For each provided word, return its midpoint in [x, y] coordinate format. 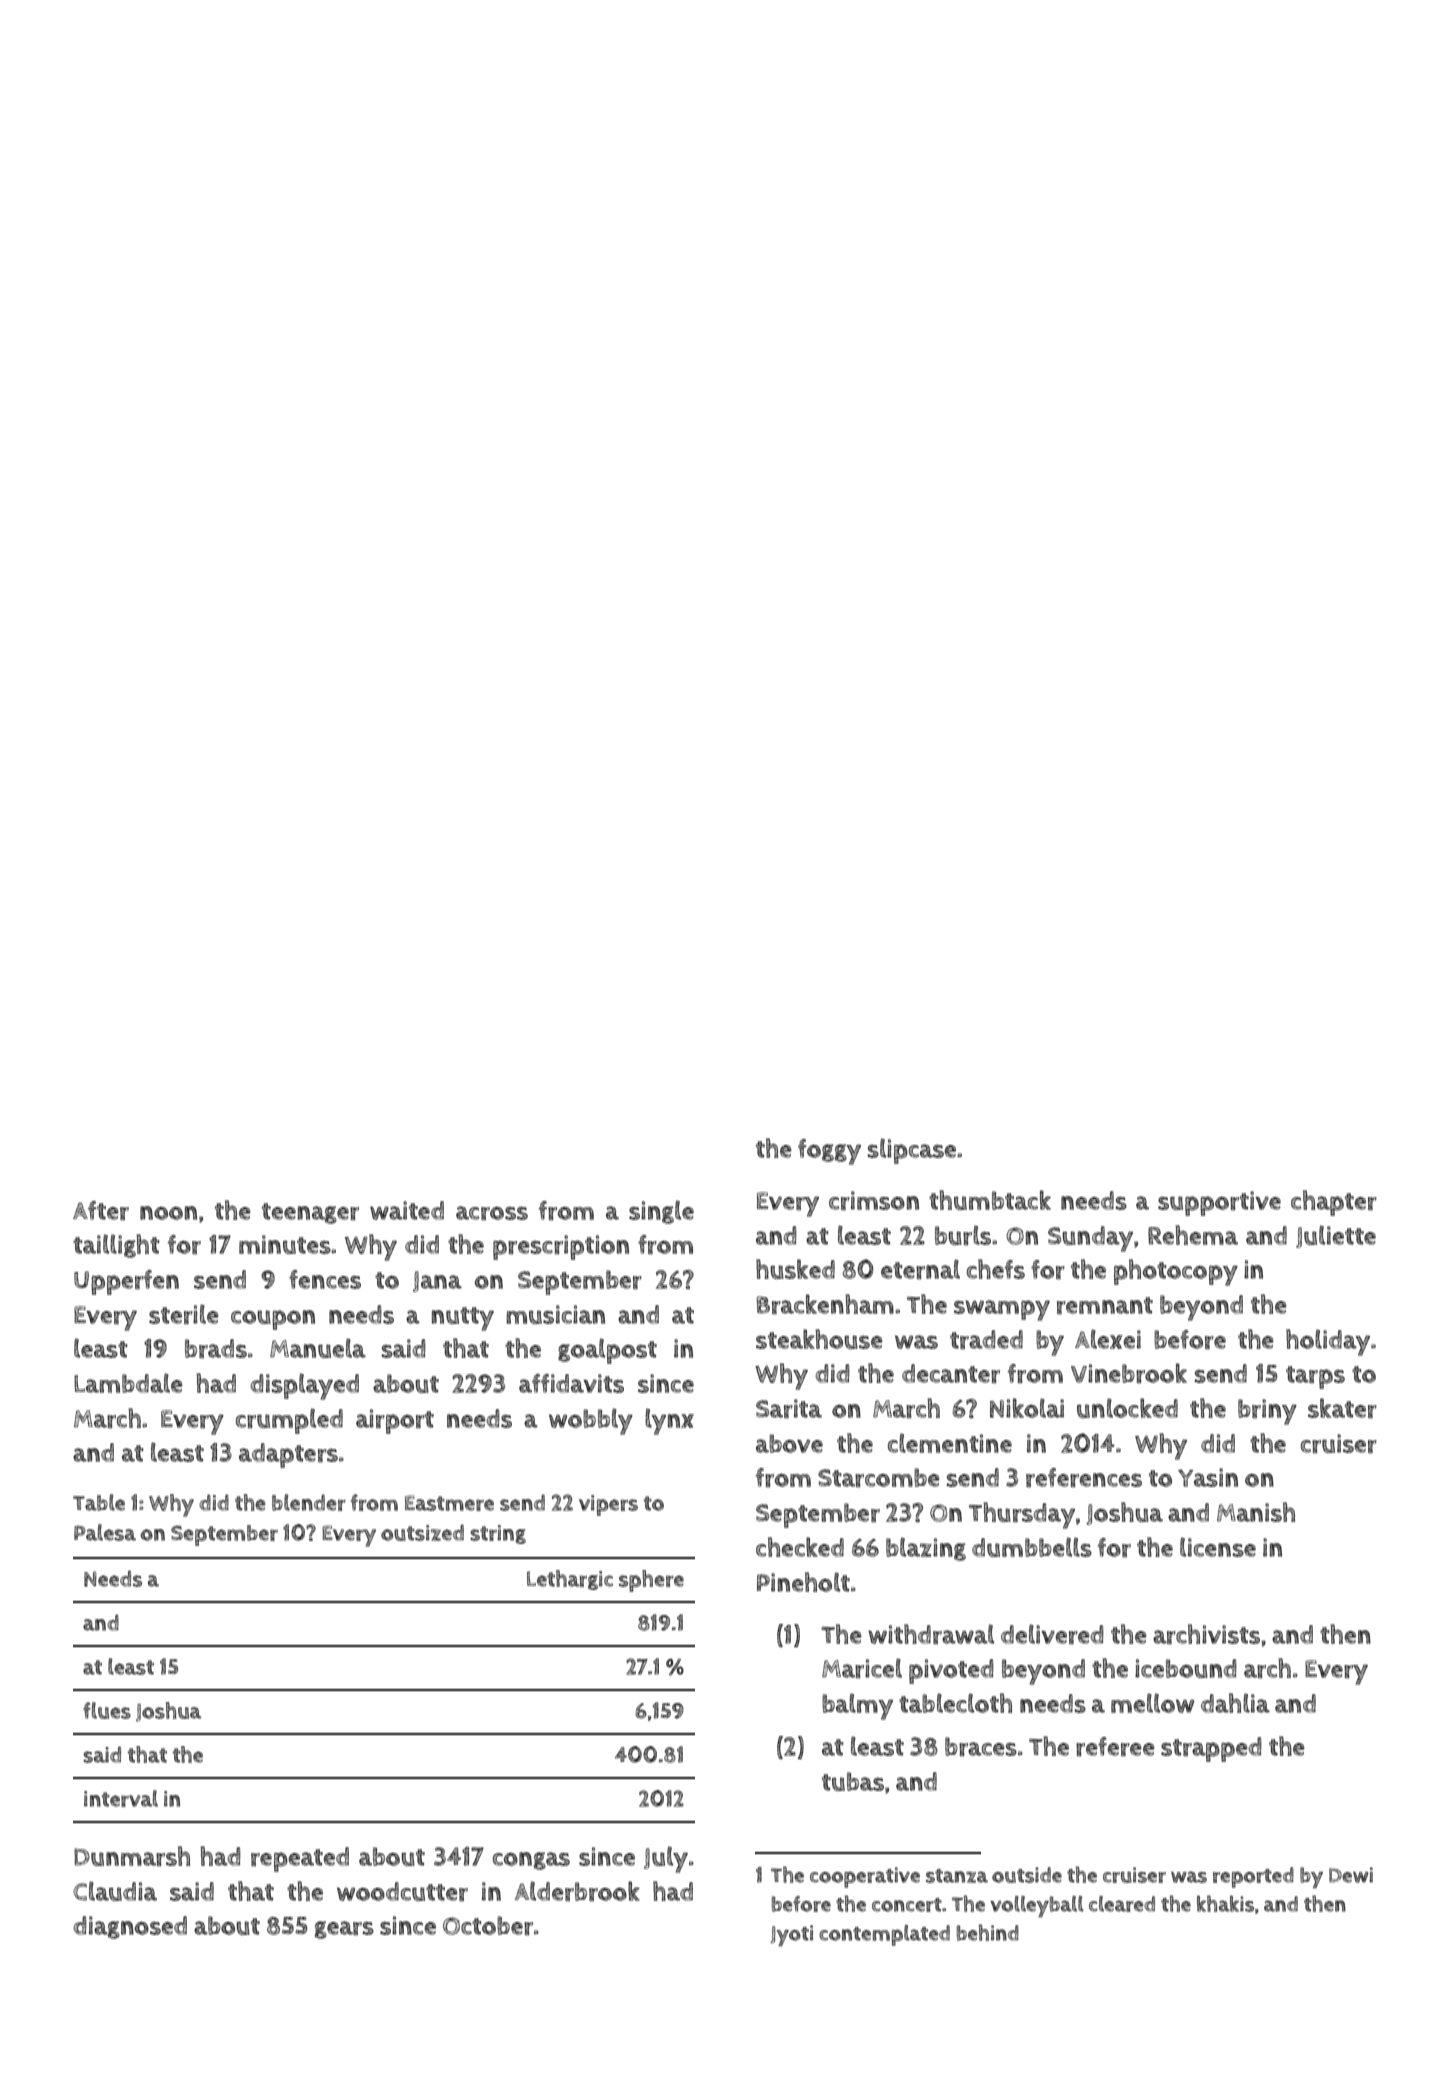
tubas [853, 1781]
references [1084, 1478]
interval [121, 1798]
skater [1342, 1408]
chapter [1334, 1203]
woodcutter [402, 1892]
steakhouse [819, 1339]
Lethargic [570, 1580]
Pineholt [803, 1582]
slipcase [912, 1151]
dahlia [1235, 1703]
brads [216, 1349]
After [101, 1211]
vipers [608, 1505]
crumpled [289, 1421]
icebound [1186, 1668]
